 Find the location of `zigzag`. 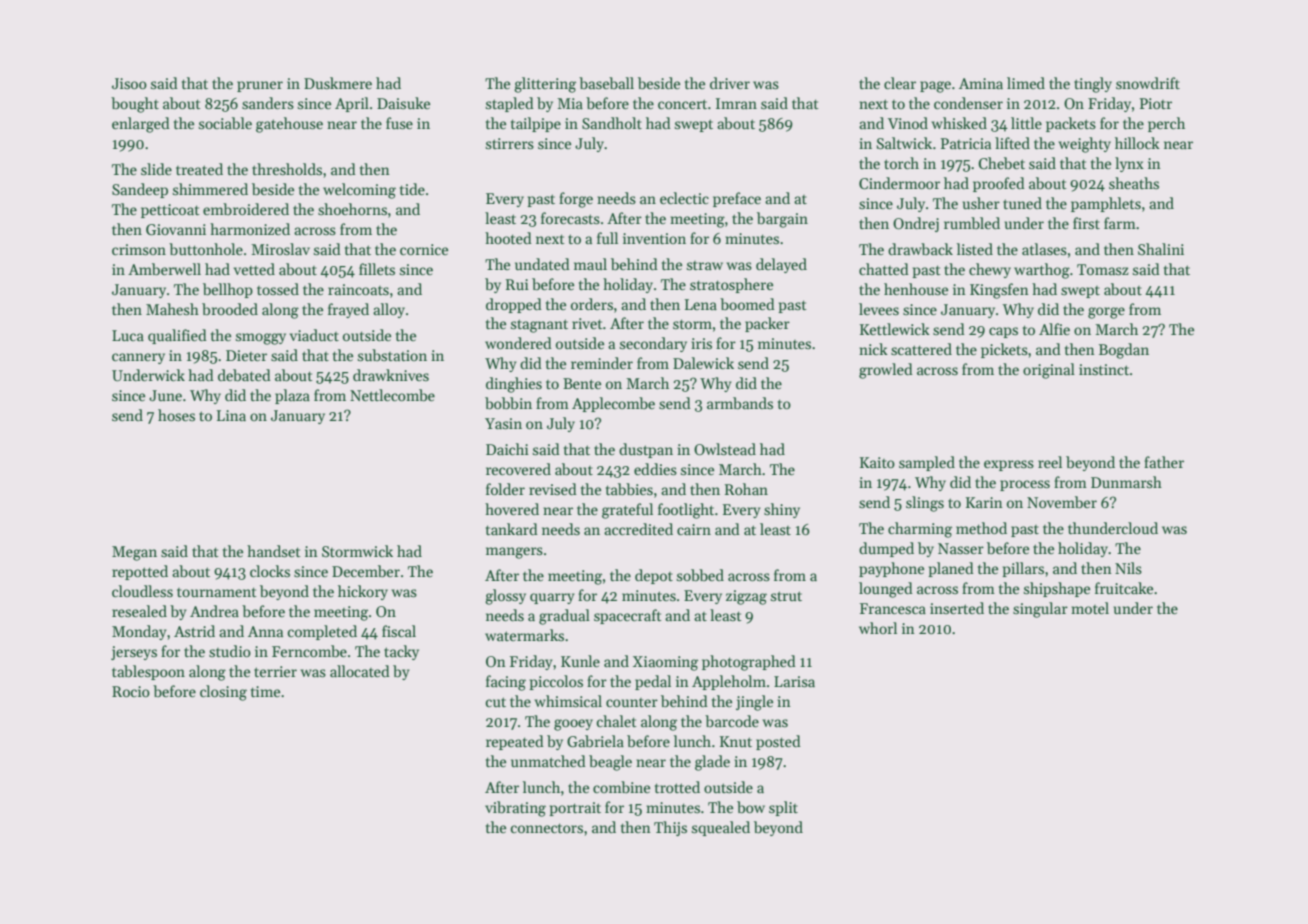

zigzag is located at coordinates (746, 597).
